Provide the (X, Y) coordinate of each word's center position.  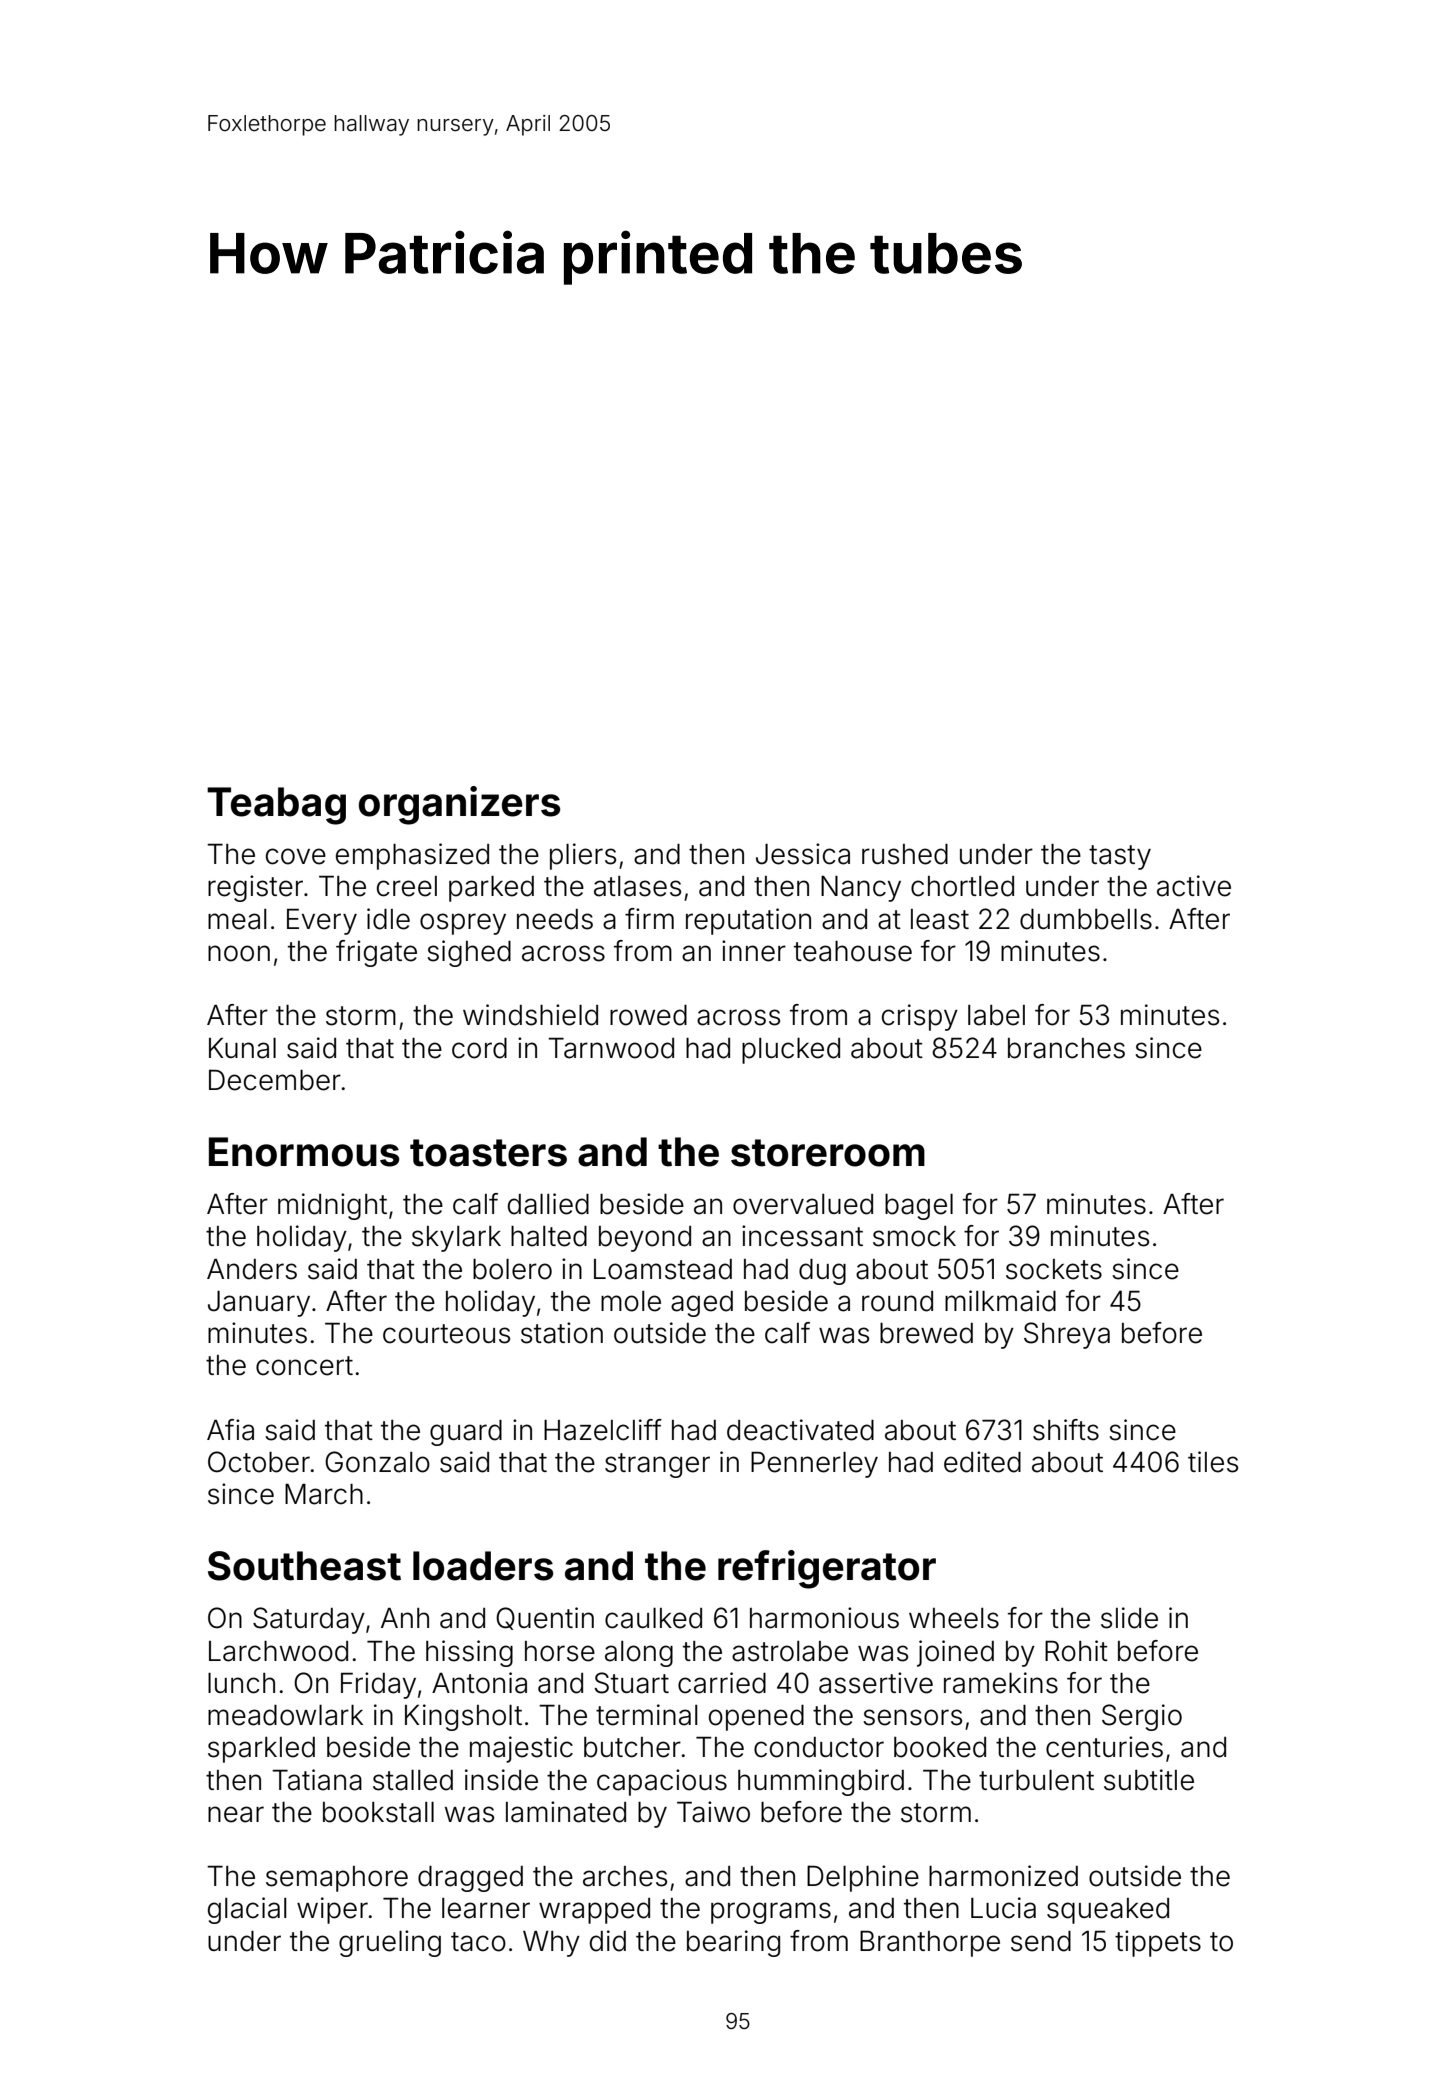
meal (237, 919)
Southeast (304, 1566)
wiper (332, 1910)
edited (982, 1462)
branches (1066, 1048)
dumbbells (1086, 919)
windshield (530, 1015)
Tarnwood (611, 1048)
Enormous (304, 1152)
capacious (662, 1782)
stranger (657, 1465)
